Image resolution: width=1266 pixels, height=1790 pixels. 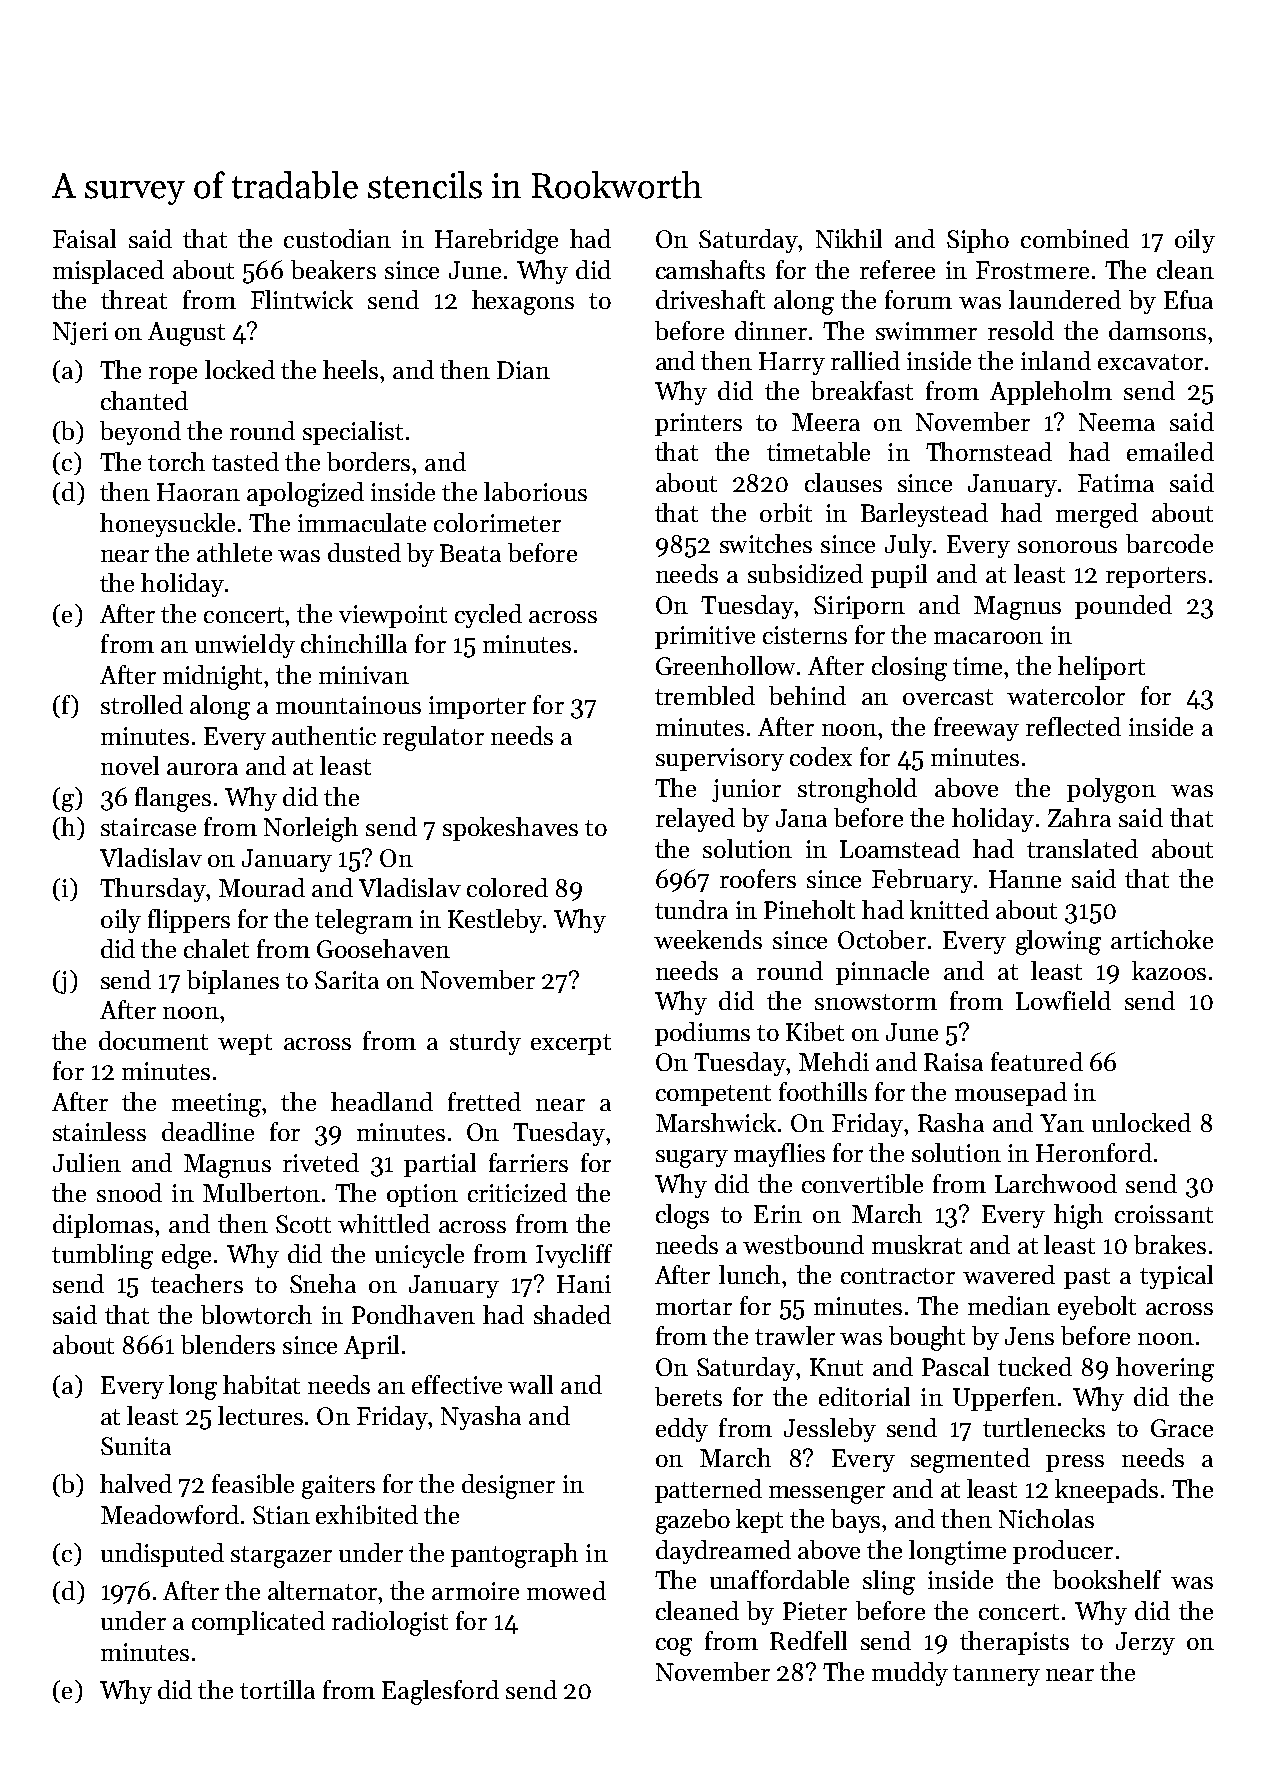 I want to click on Frostmere, so click(x=1032, y=270).
